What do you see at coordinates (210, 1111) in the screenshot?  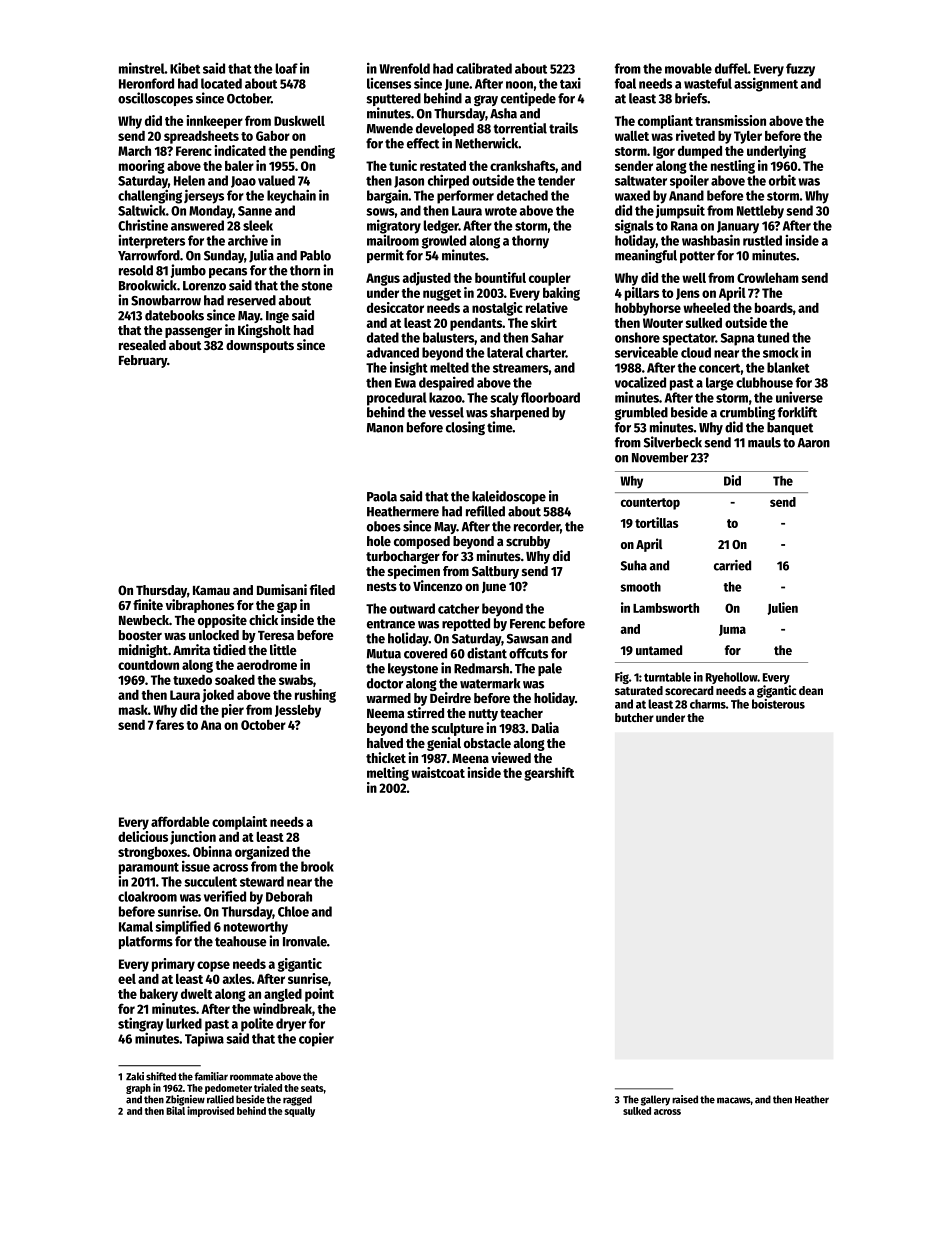 I see `improvised` at bounding box center [210, 1111].
